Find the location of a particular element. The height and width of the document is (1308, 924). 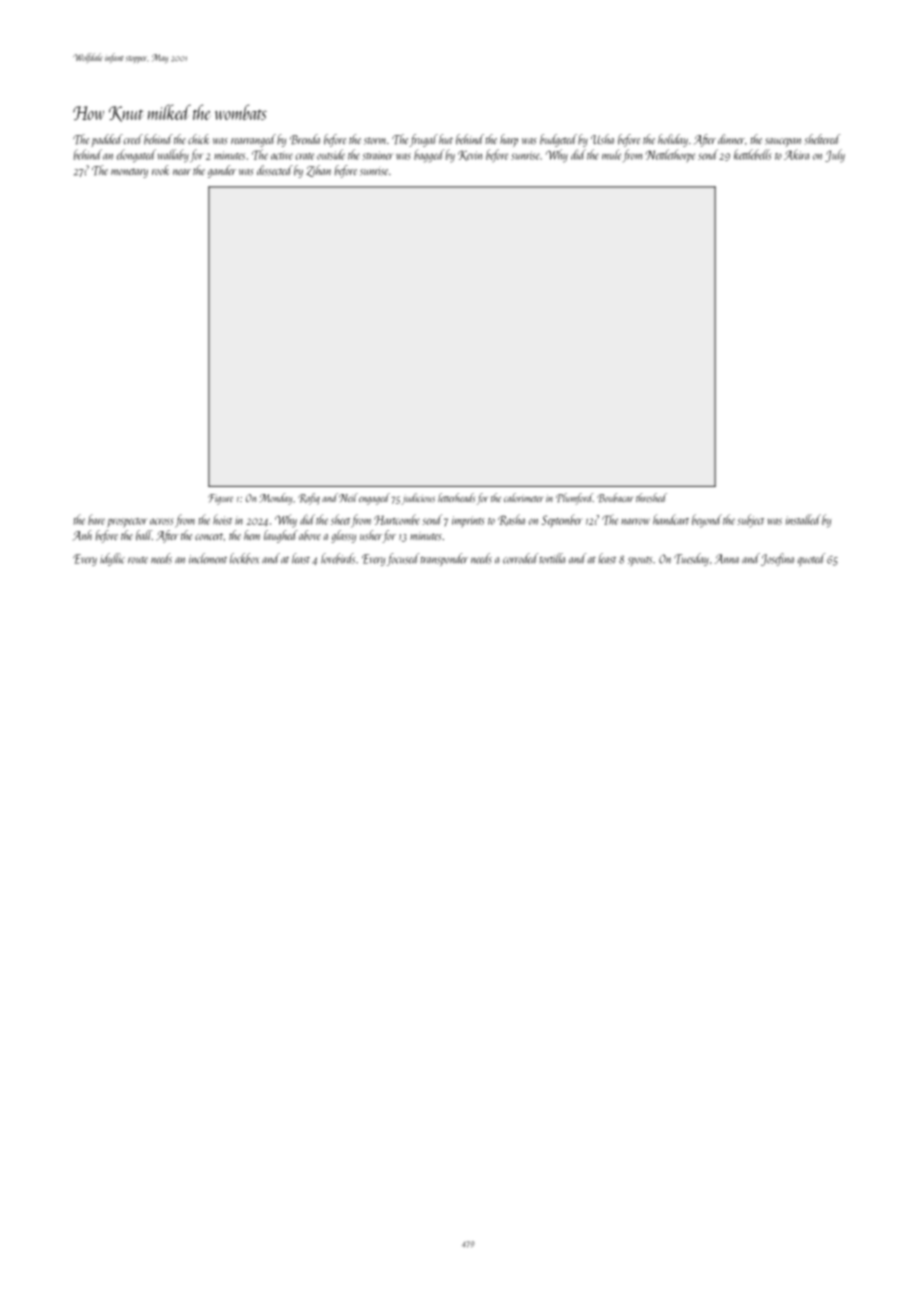

Figure is located at coordinates (220, 499).
